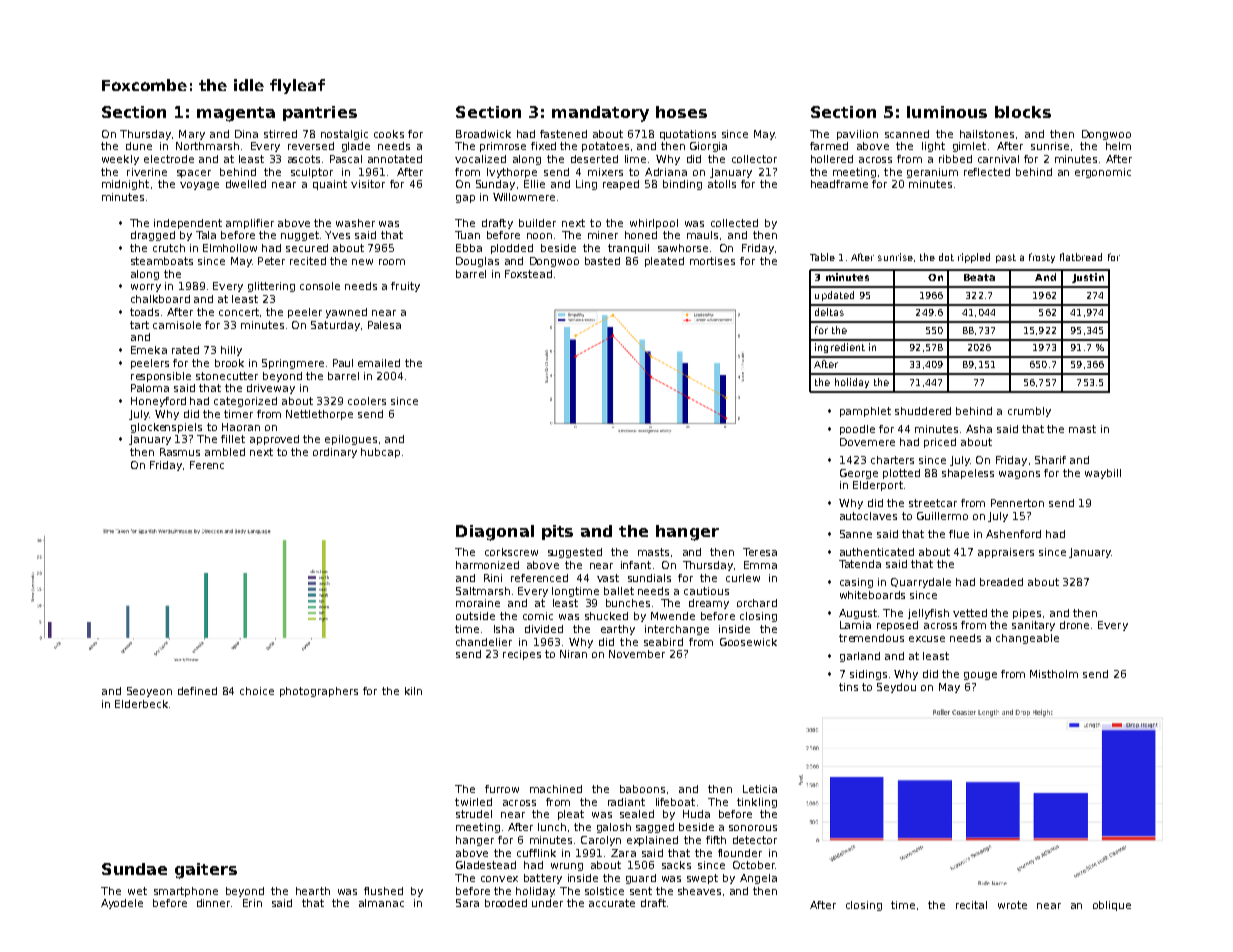 The width and height of the screenshot is (1233, 952). Describe the element at coordinates (699, 891) in the screenshot. I see `sheaves` at that location.
